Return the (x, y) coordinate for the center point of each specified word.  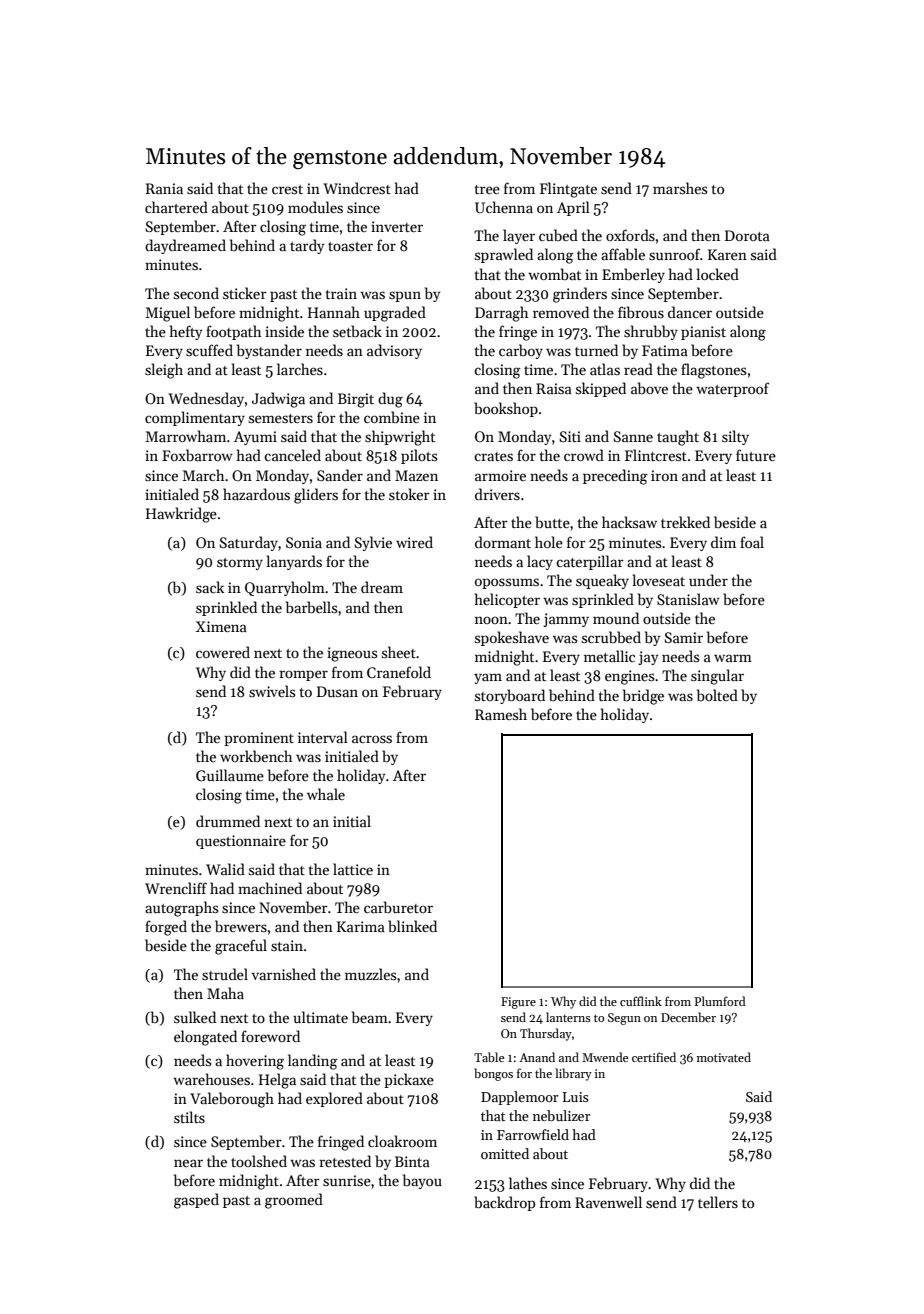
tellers (718, 1202)
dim (723, 542)
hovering (255, 1062)
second (196, 293)
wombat (554, 274)
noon (491, 620)
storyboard (510, 696)
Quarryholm (285, 588)
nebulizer (561, 1115)
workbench (256, 756)
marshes (680, 188)
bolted (717, 695)
